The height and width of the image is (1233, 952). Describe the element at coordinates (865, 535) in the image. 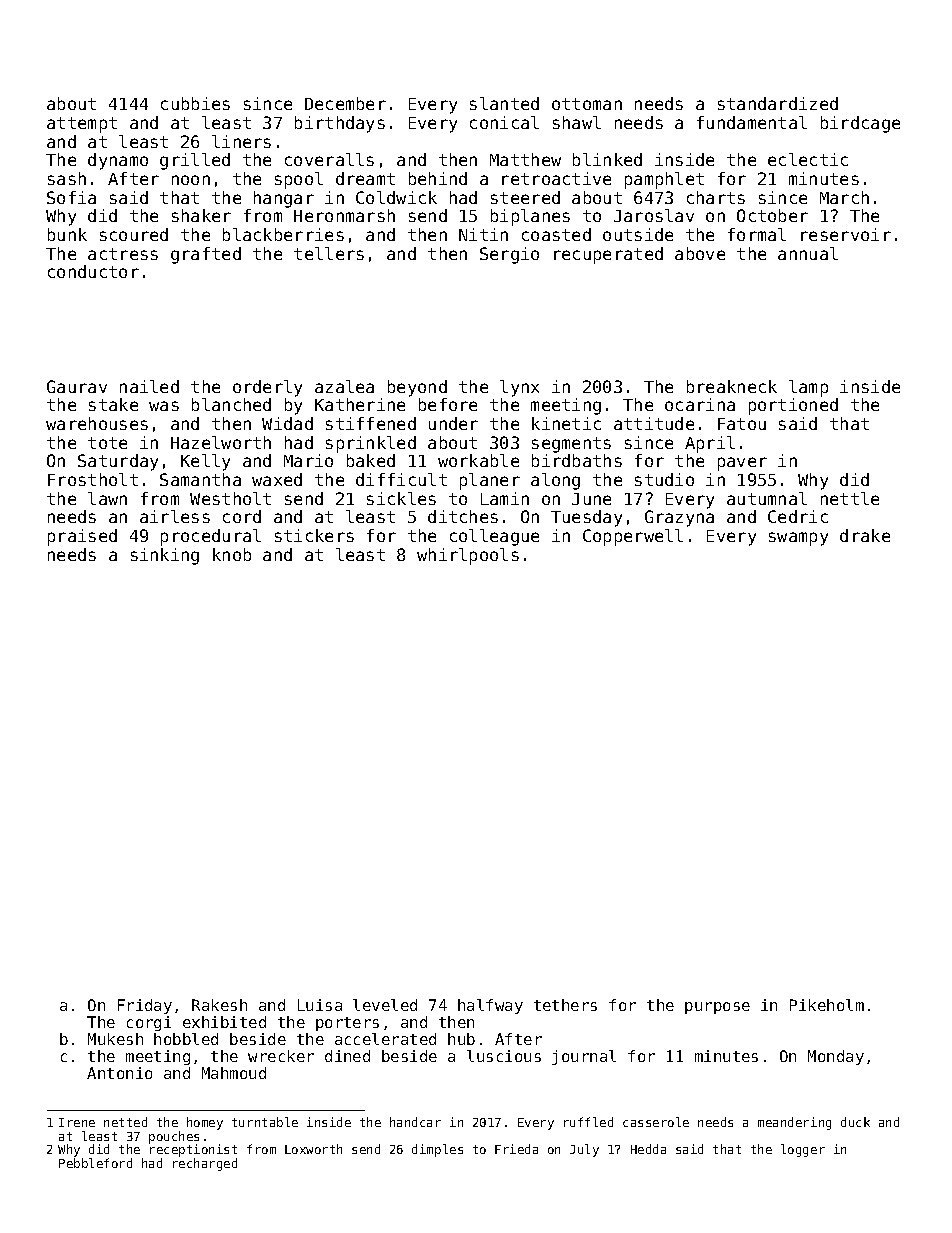

I see `drake` at that location.
